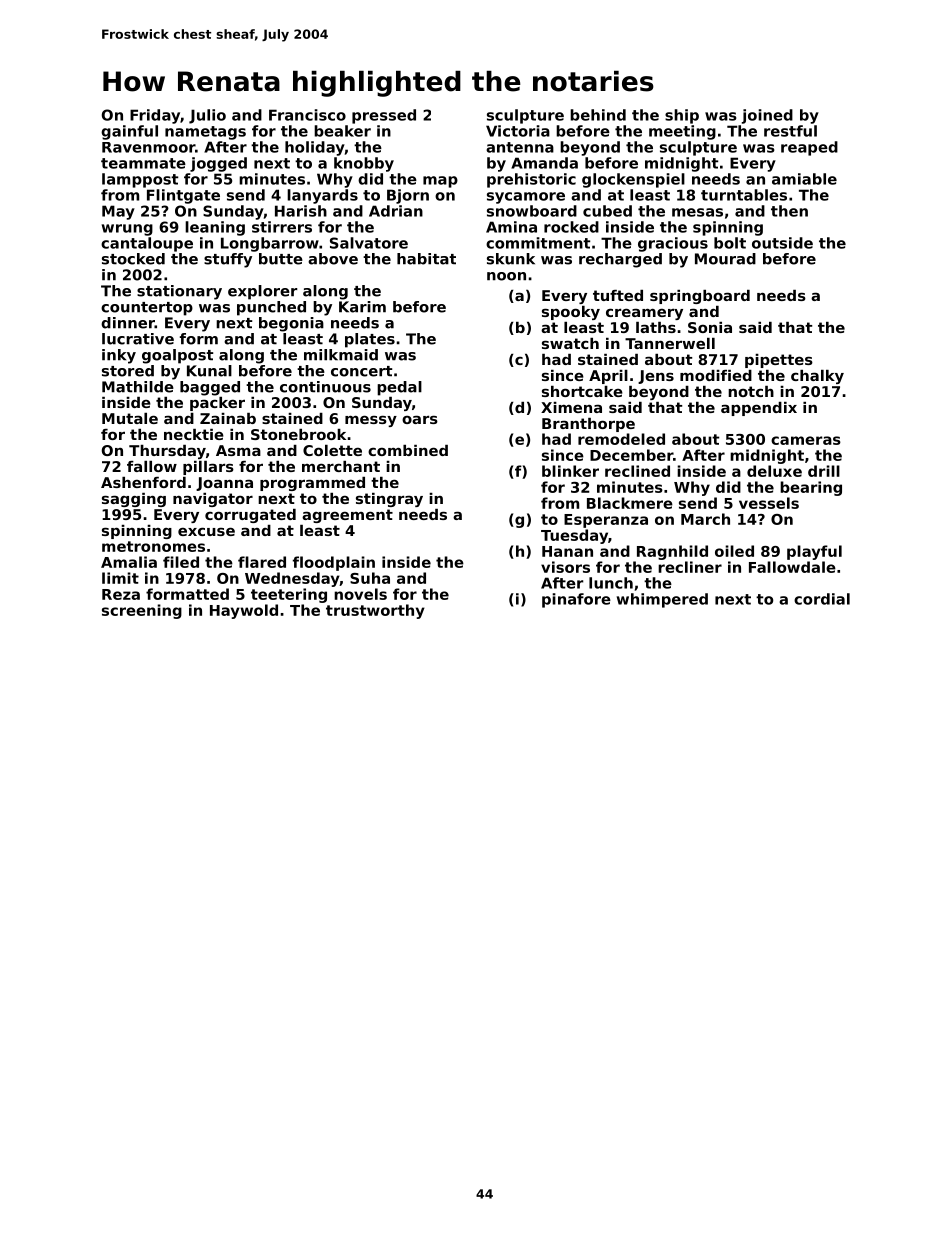  What do you see at coordinates (142, 611) in the image?
I see `screening` at bounding box center [142, 611].
